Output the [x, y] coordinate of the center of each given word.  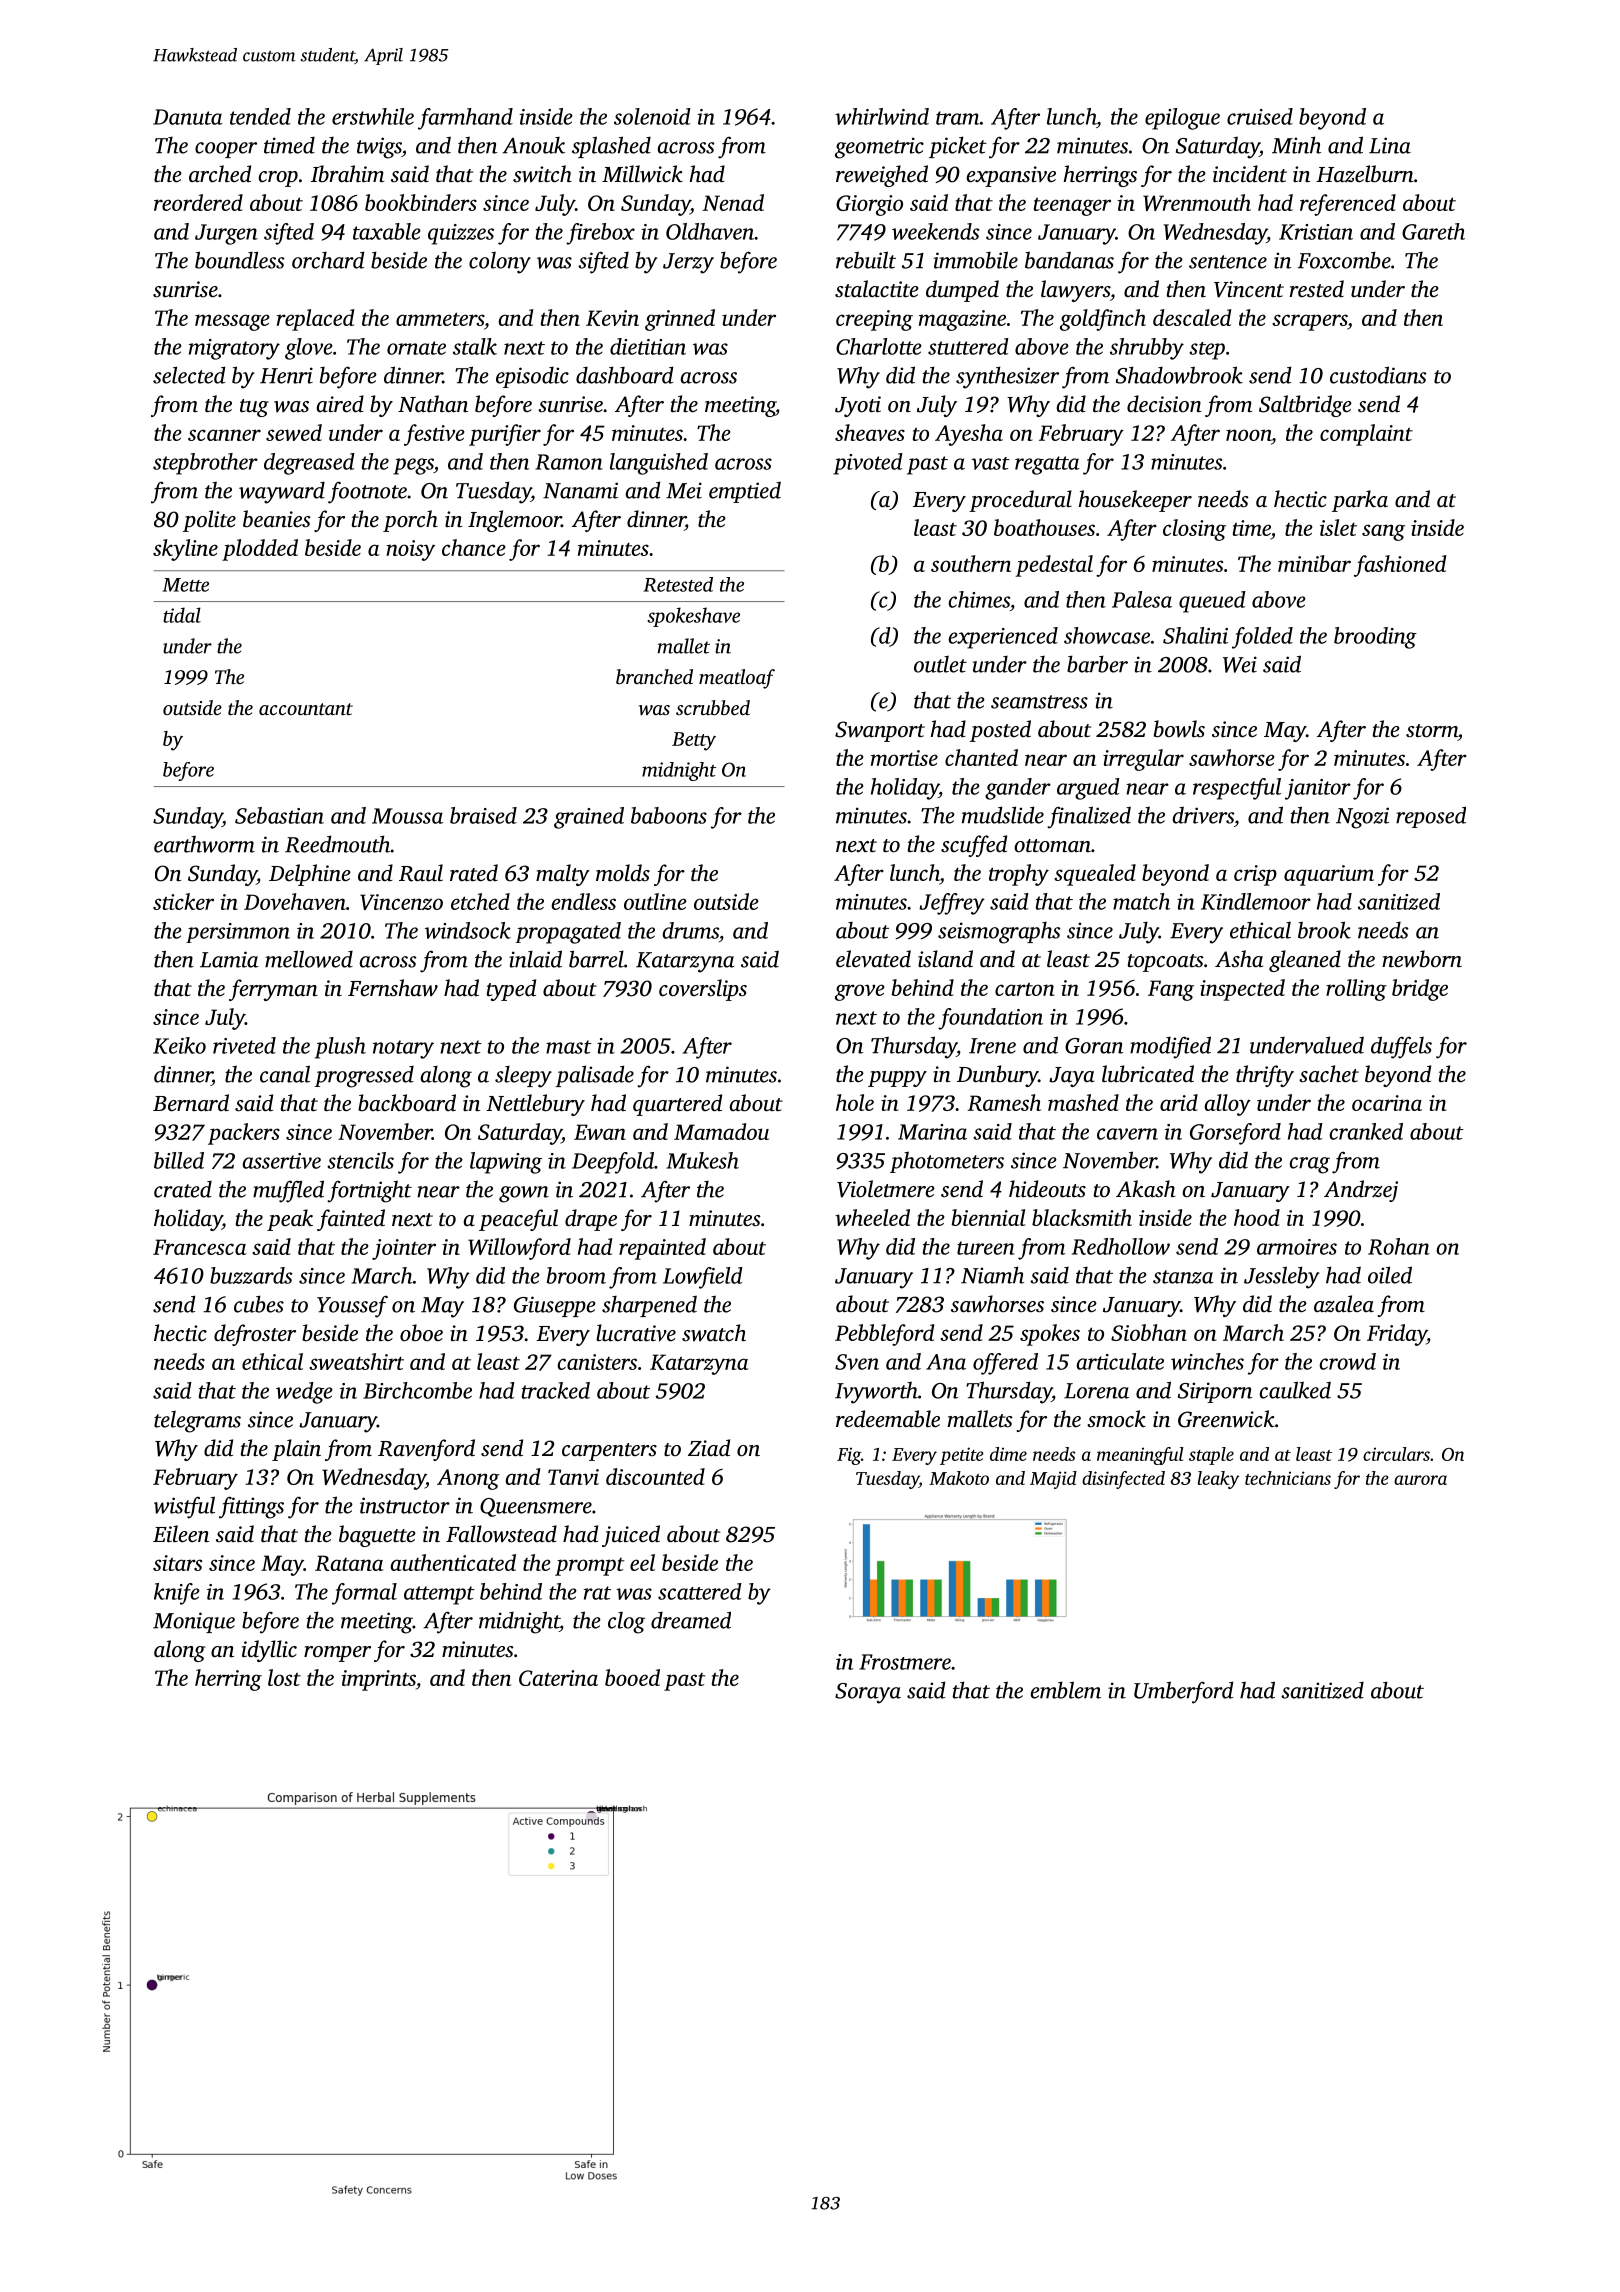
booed [632, 1677]
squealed [1095, 875]
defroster [255, 1335]
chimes [979, 599]
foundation [990, 1019]
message [232, 322]
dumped [962, 291]
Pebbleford [884, 1335]
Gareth [1433, 231]
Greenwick [1226, 1419]
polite [209, 521]
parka [1360, 501]
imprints [378, 1680]
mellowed [309, 959]
